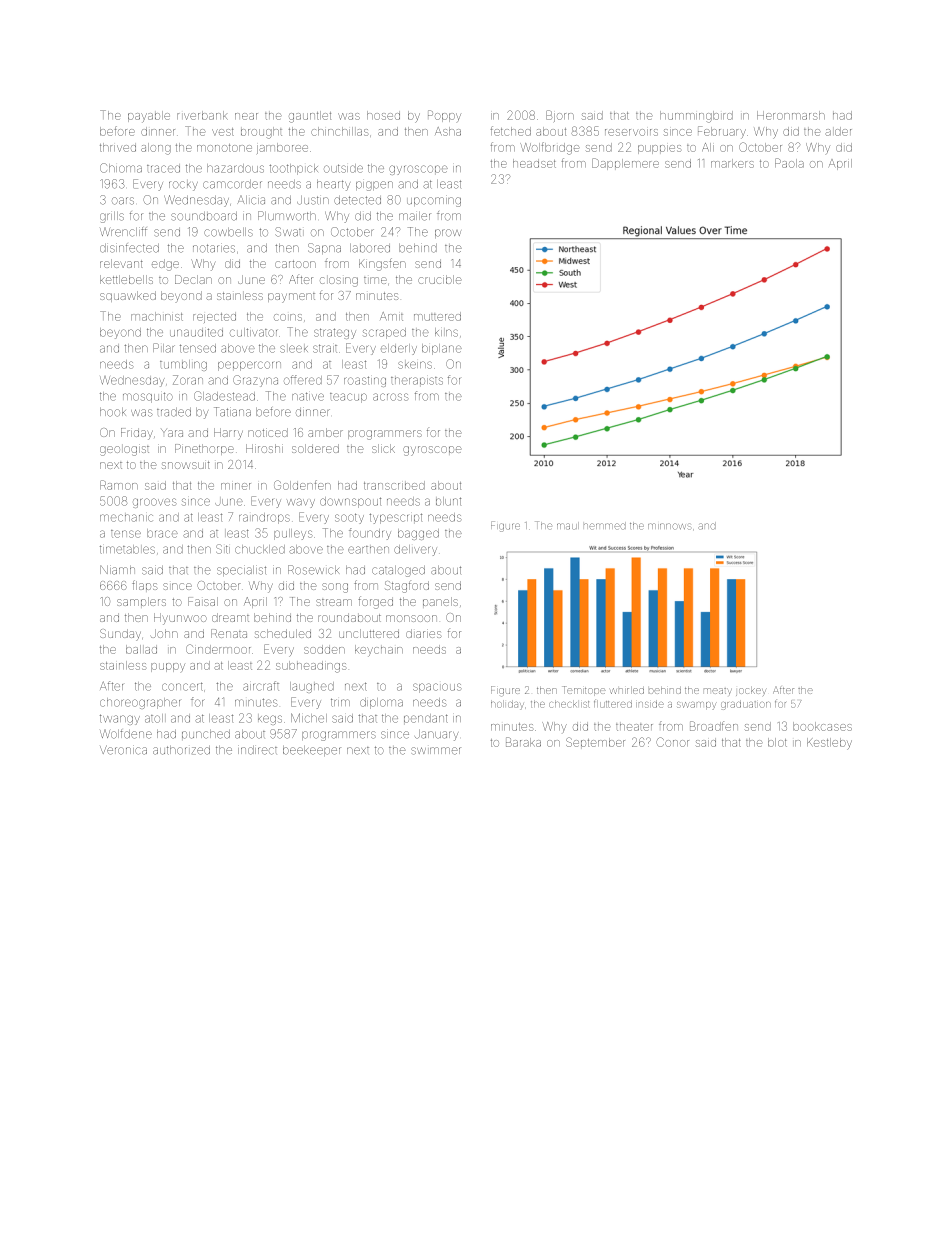  Describe the element at coordinates (236, 486) in the page. I see `miner` at that location.
